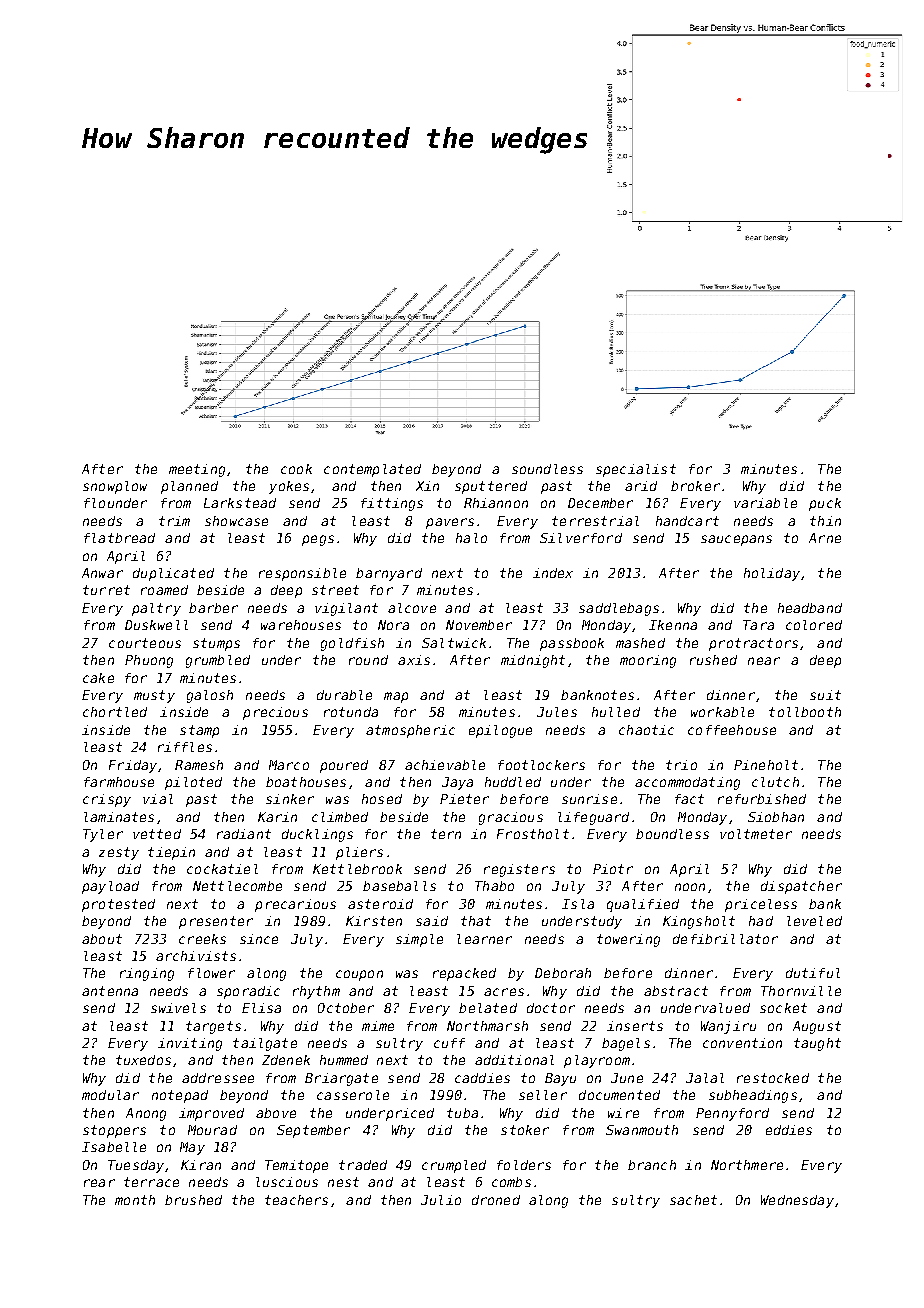 The image size is (924, 1308). I want to click on cockatiel, so click(222, 869).
